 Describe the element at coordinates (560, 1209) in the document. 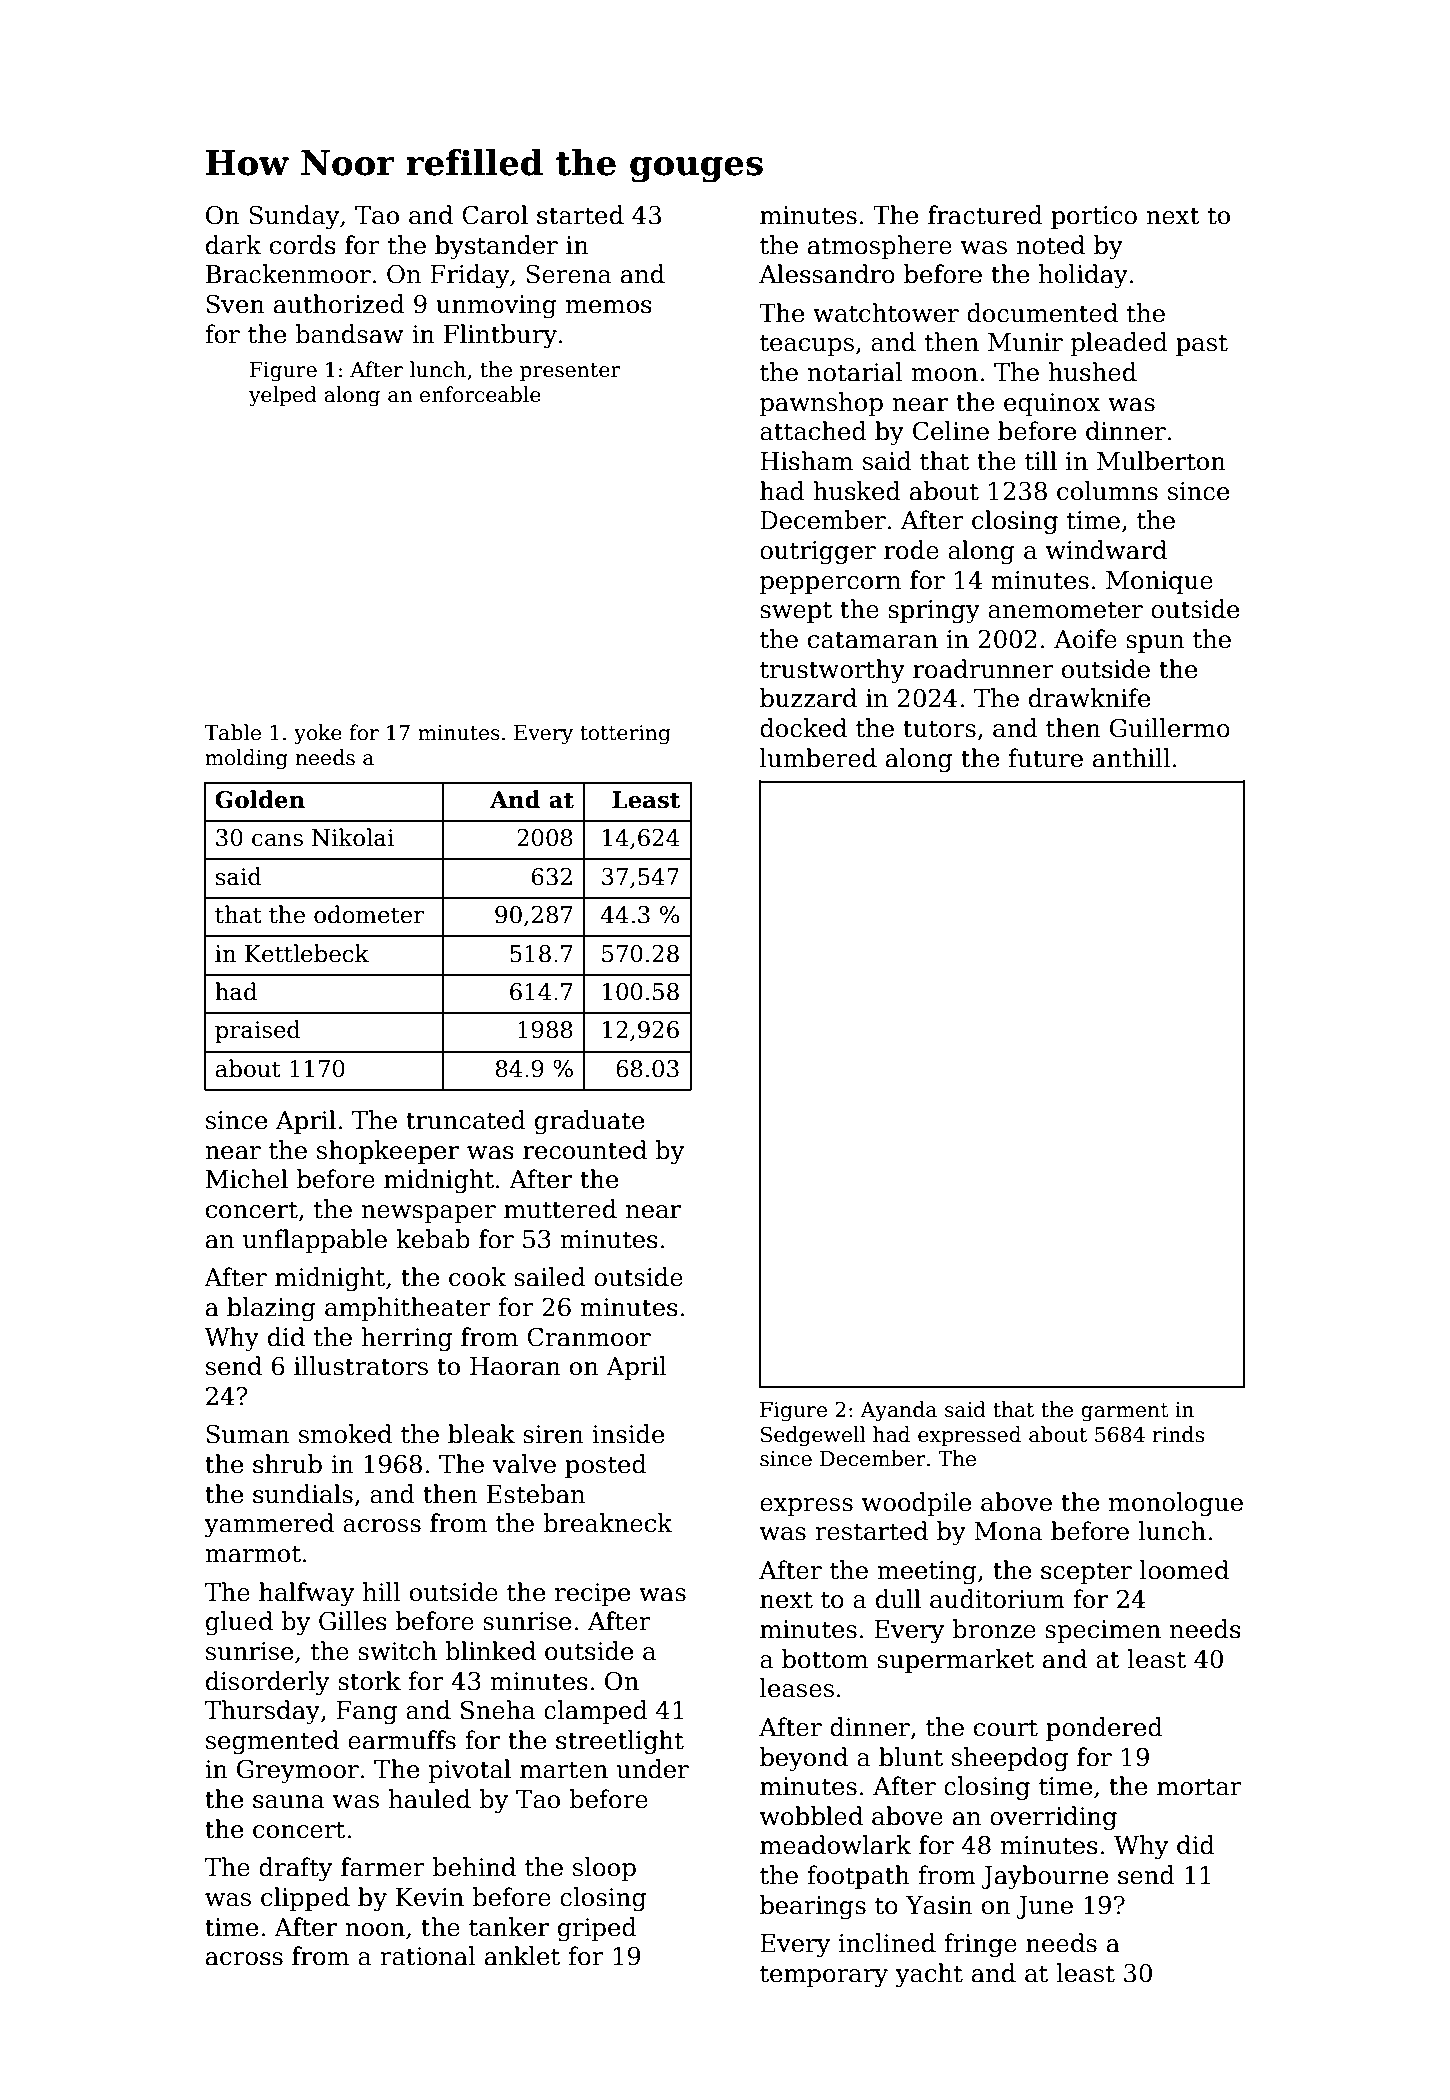

I see `muttered` at that location.
